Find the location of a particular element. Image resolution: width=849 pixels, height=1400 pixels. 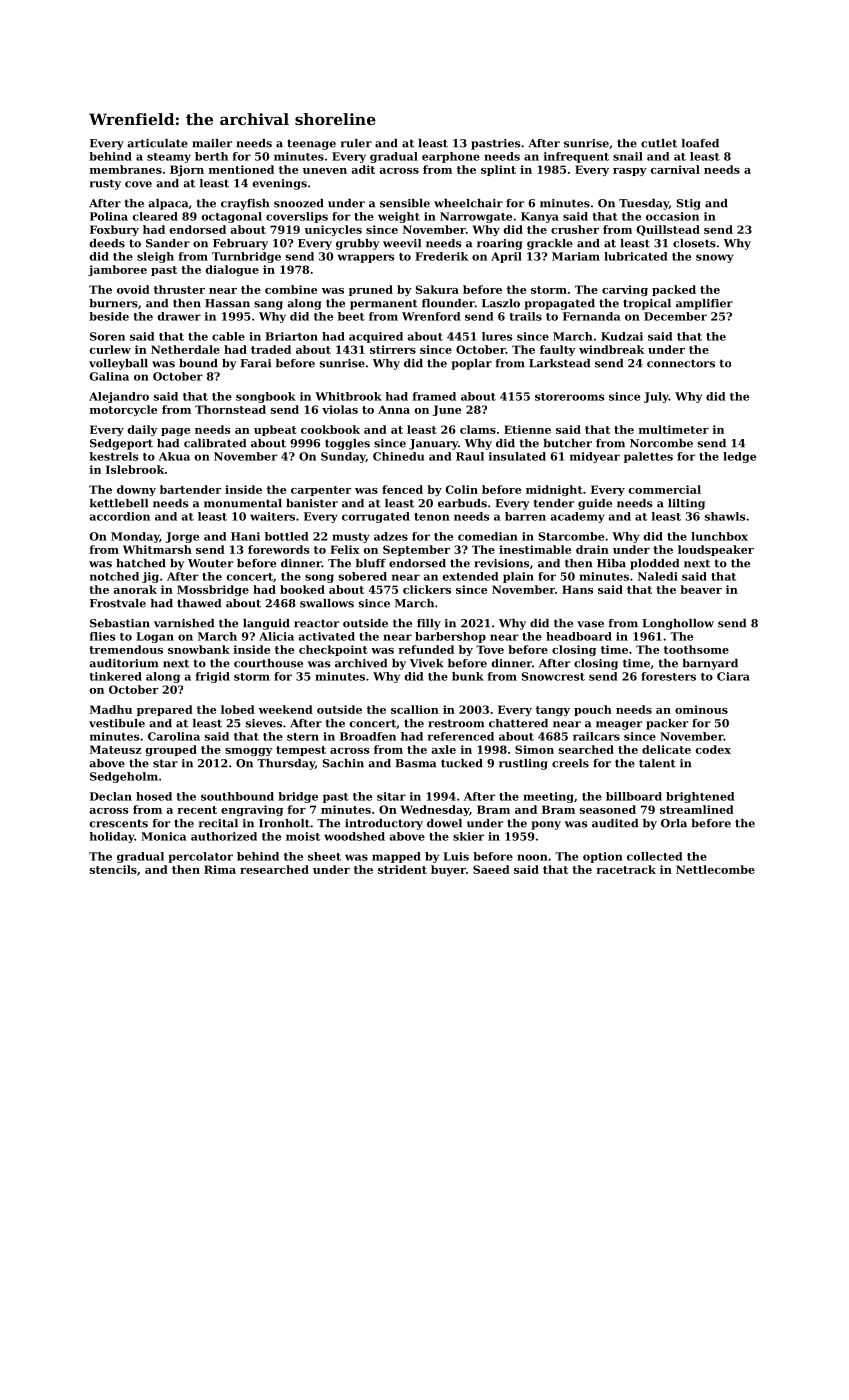

Stig is located at coordinates (689, 204).
